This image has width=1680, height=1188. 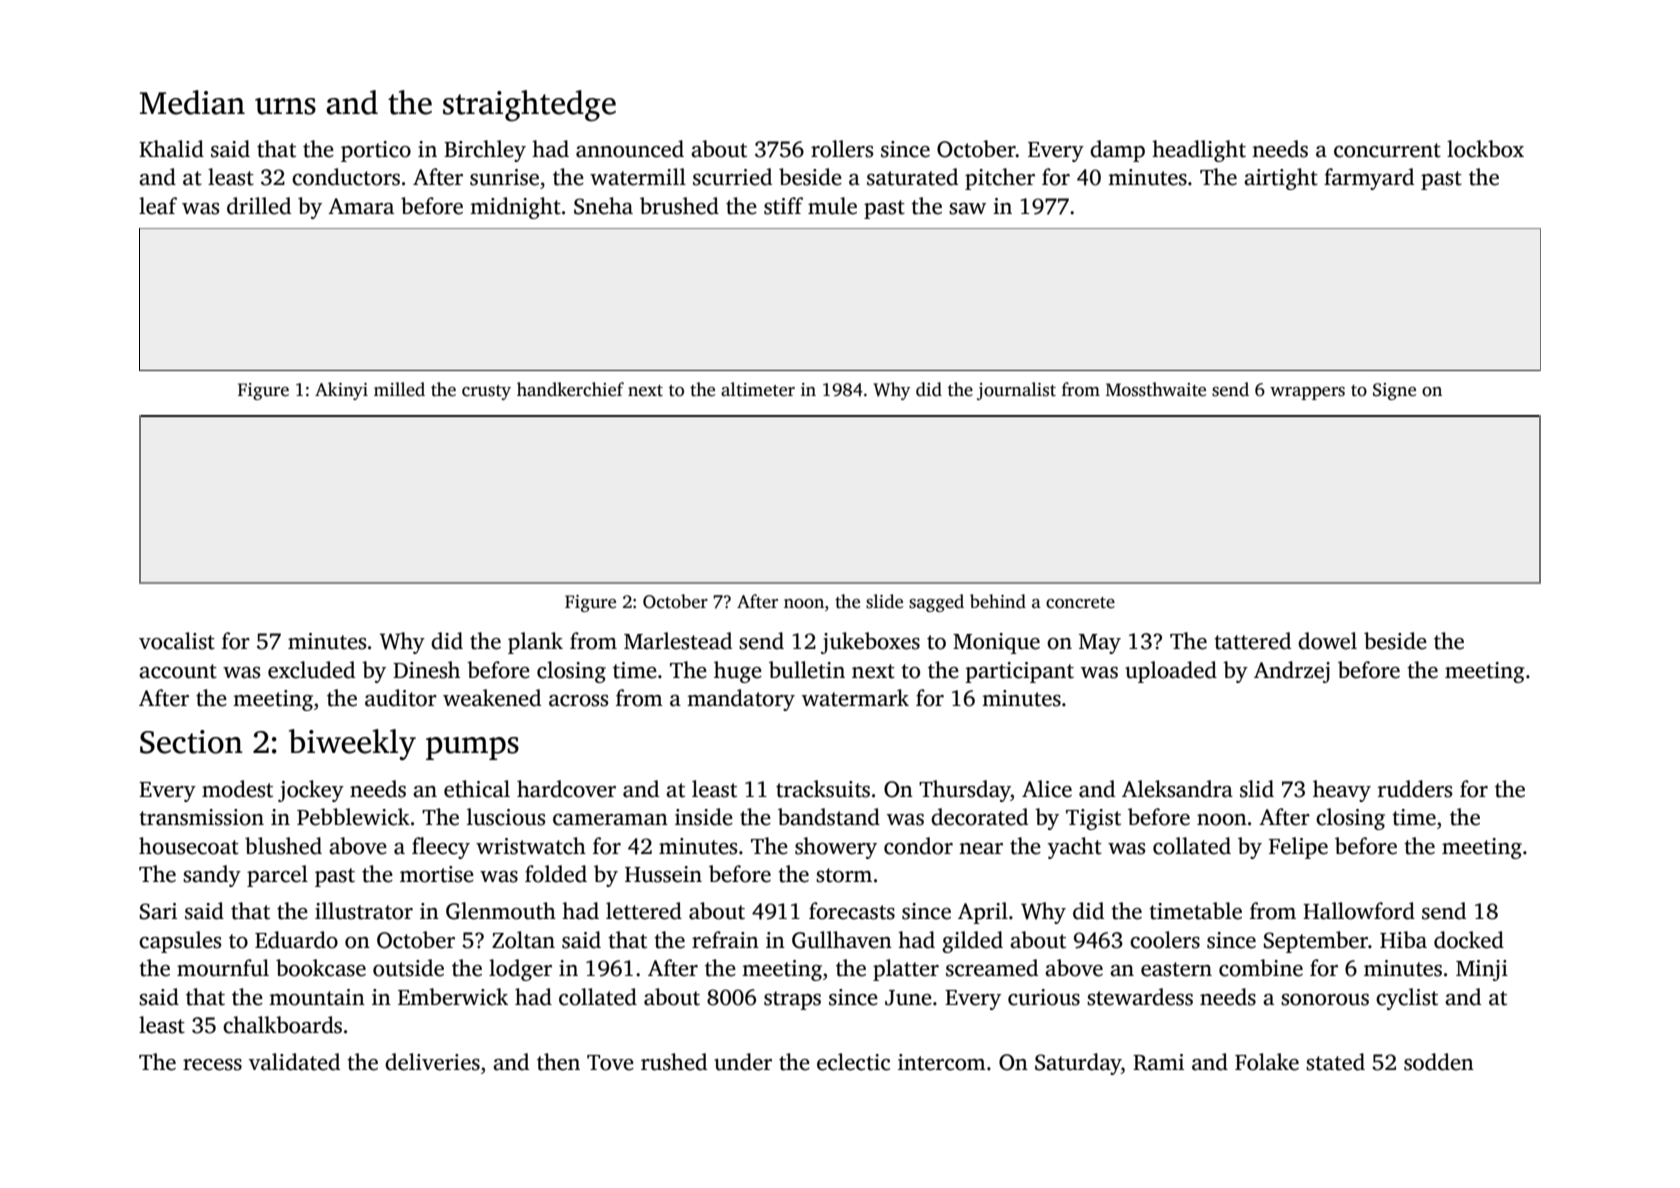 I want to click on Signe, so click(x=1394, y=391).
